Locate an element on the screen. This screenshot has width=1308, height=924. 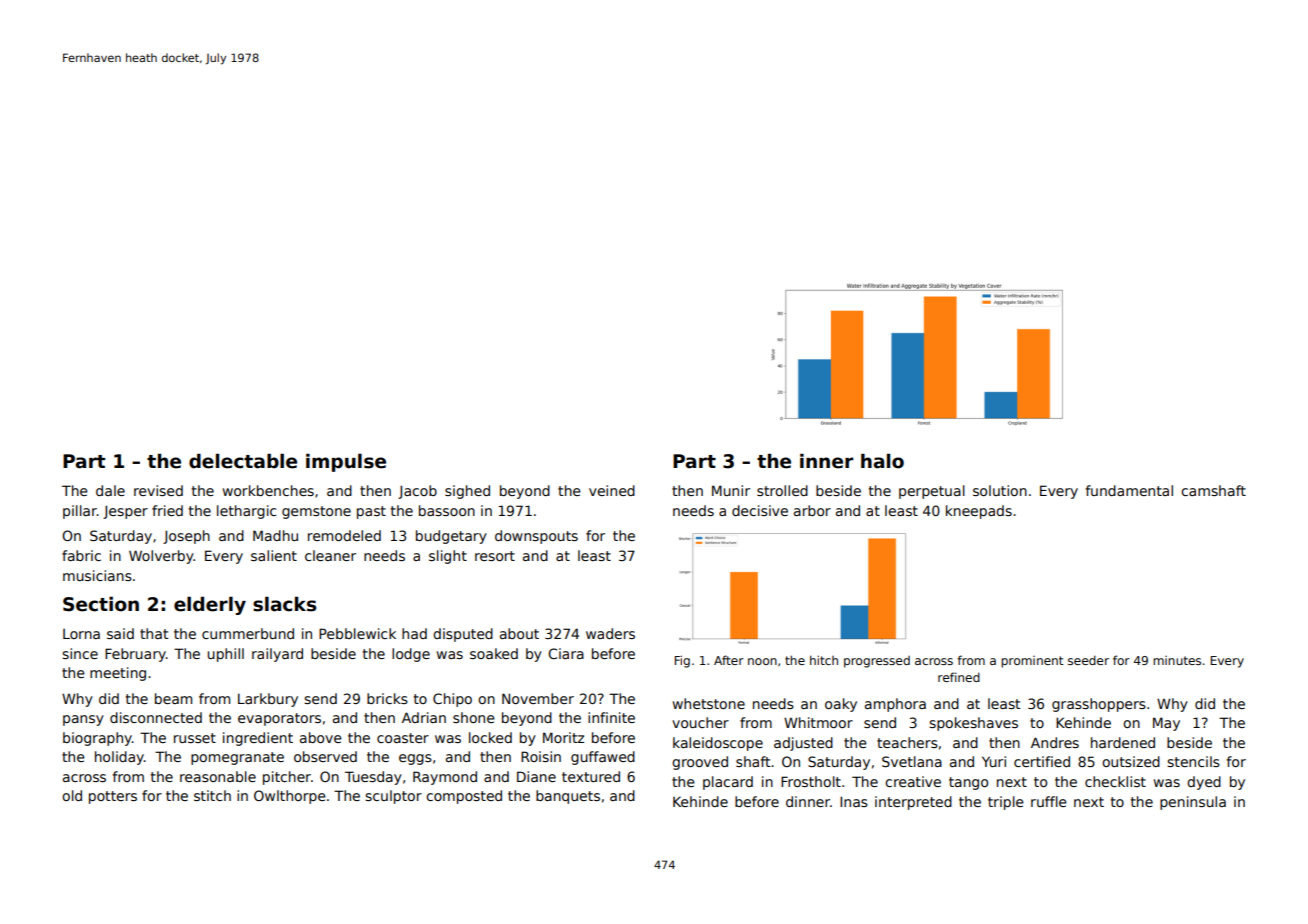
sighed is located at coordinates (467, 492).
